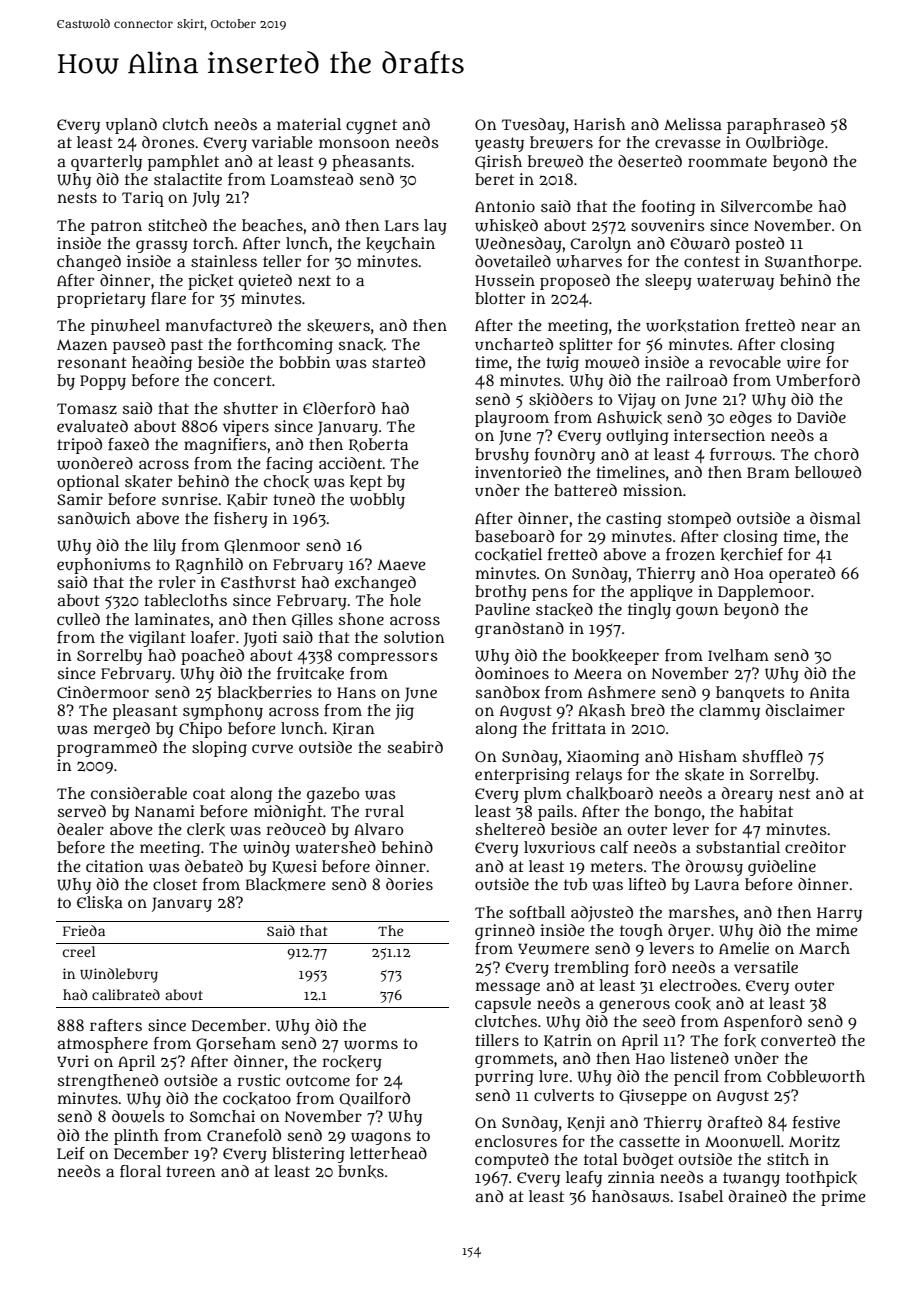 This document has width=924, height=1308. Describe the element at coordinates (78, 619) in the document. I see `culled` at that location.
